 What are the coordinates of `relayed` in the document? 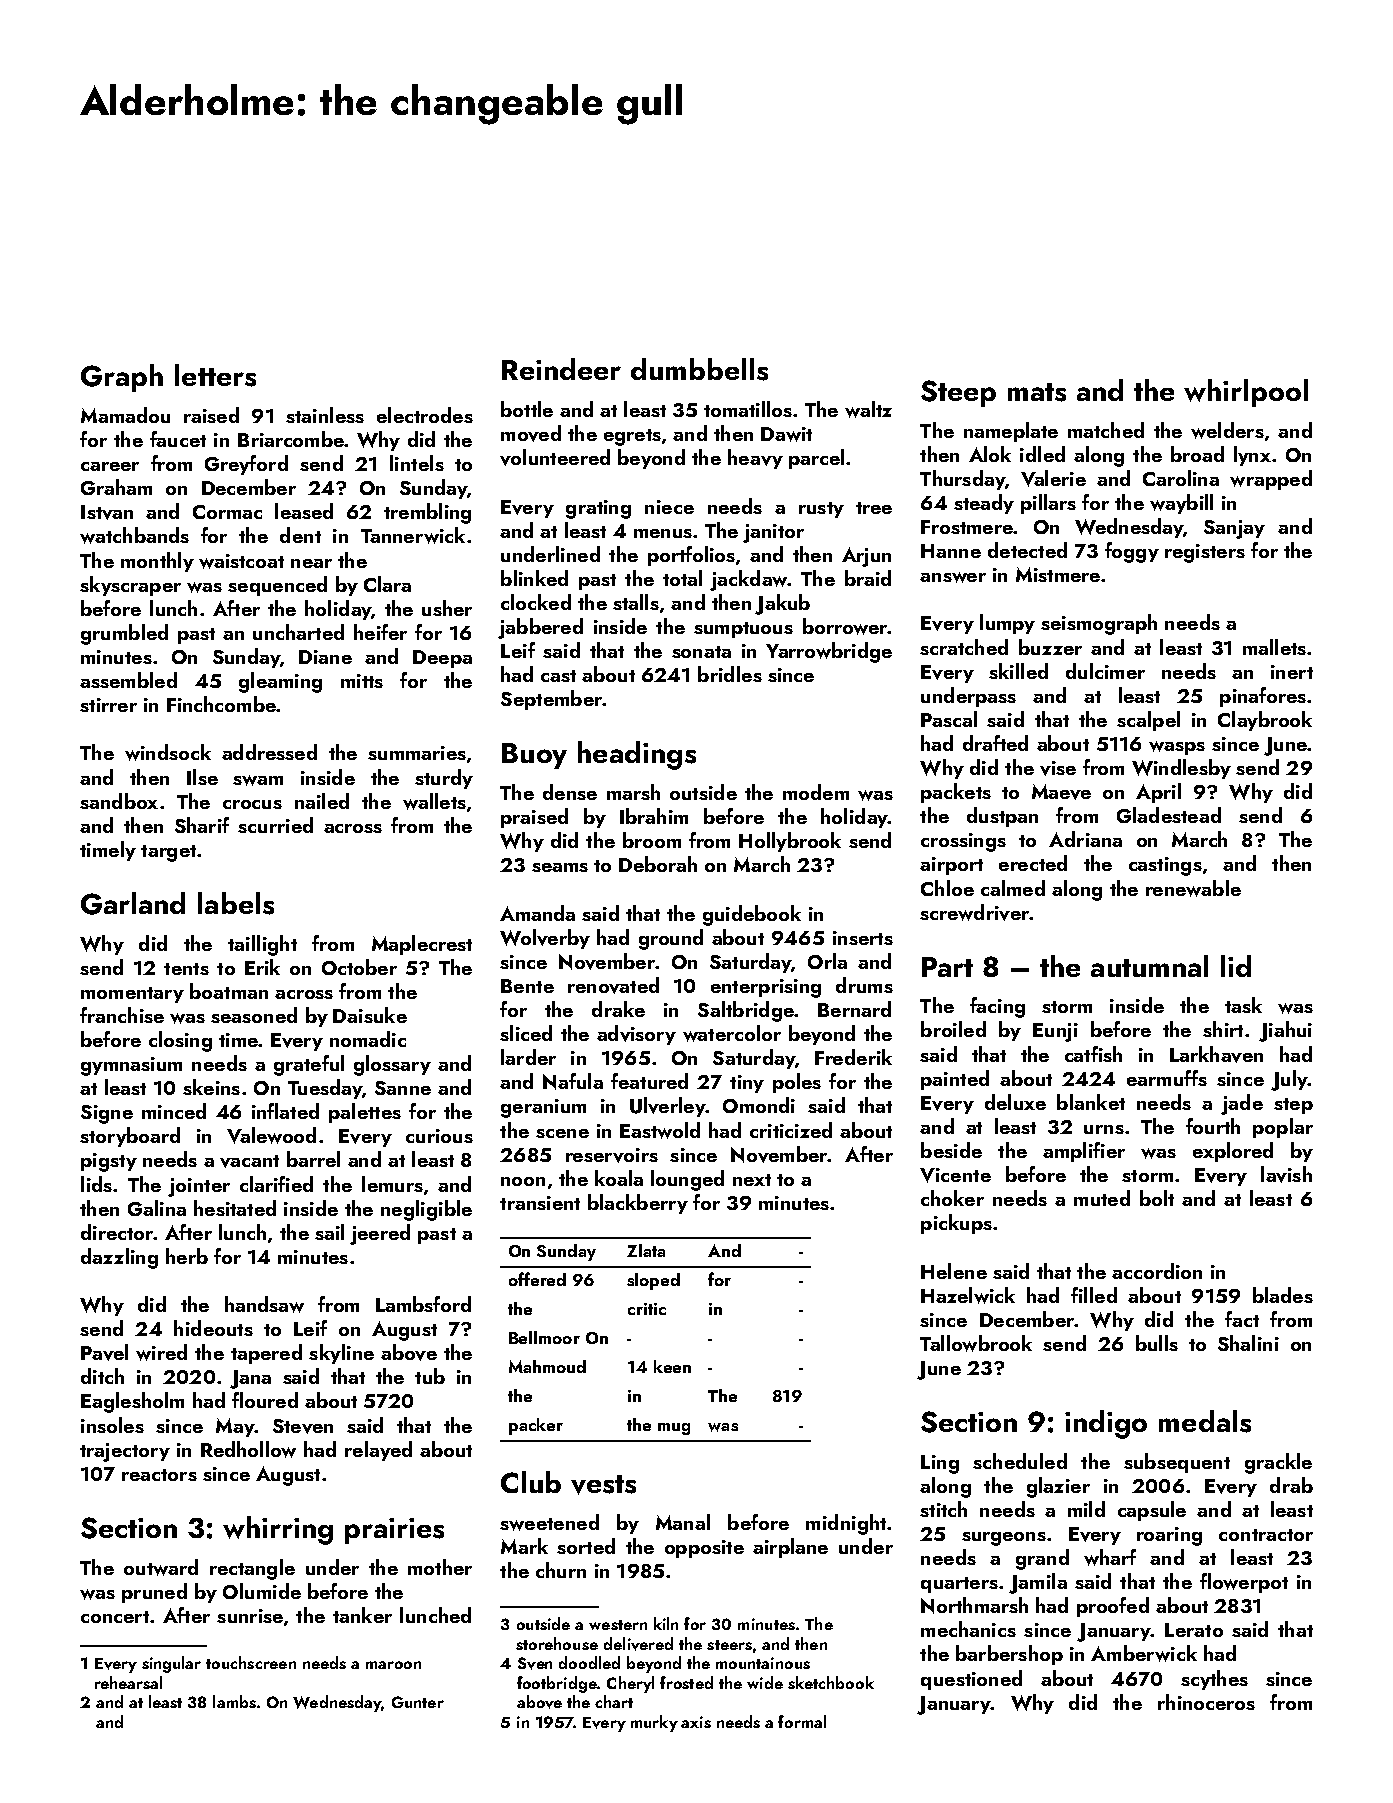 It's located at (378, 1451).
